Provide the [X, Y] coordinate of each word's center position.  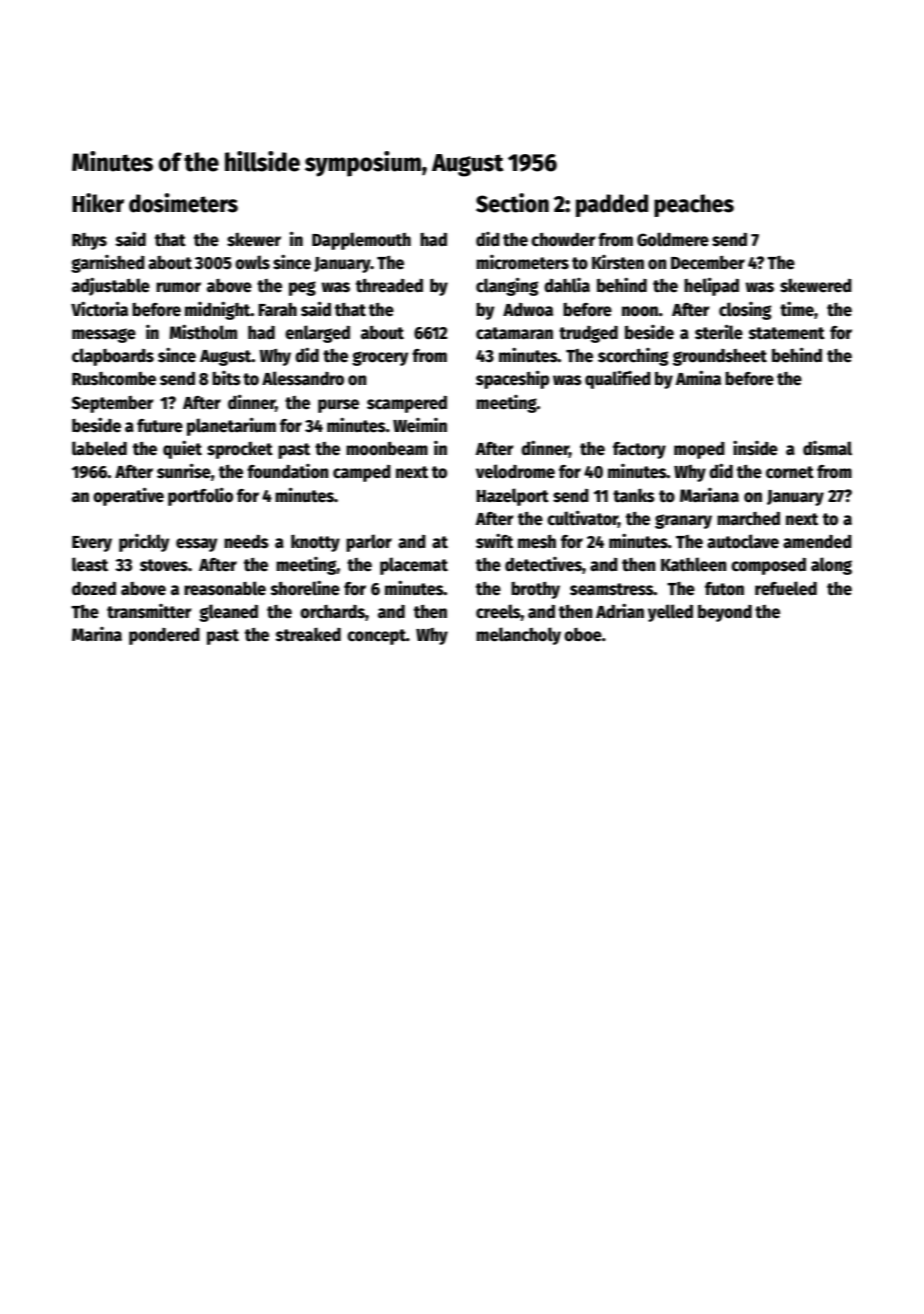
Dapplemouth [361, 241]
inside [755, 448]
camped [362, 473]
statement [787, 333]
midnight [218, 310]
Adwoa [528, 310]
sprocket [240, 450]
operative [128, 496]
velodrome [515, 471]
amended [817, 542]
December [708, 263]
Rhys [89, 241]
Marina [97, 634]
